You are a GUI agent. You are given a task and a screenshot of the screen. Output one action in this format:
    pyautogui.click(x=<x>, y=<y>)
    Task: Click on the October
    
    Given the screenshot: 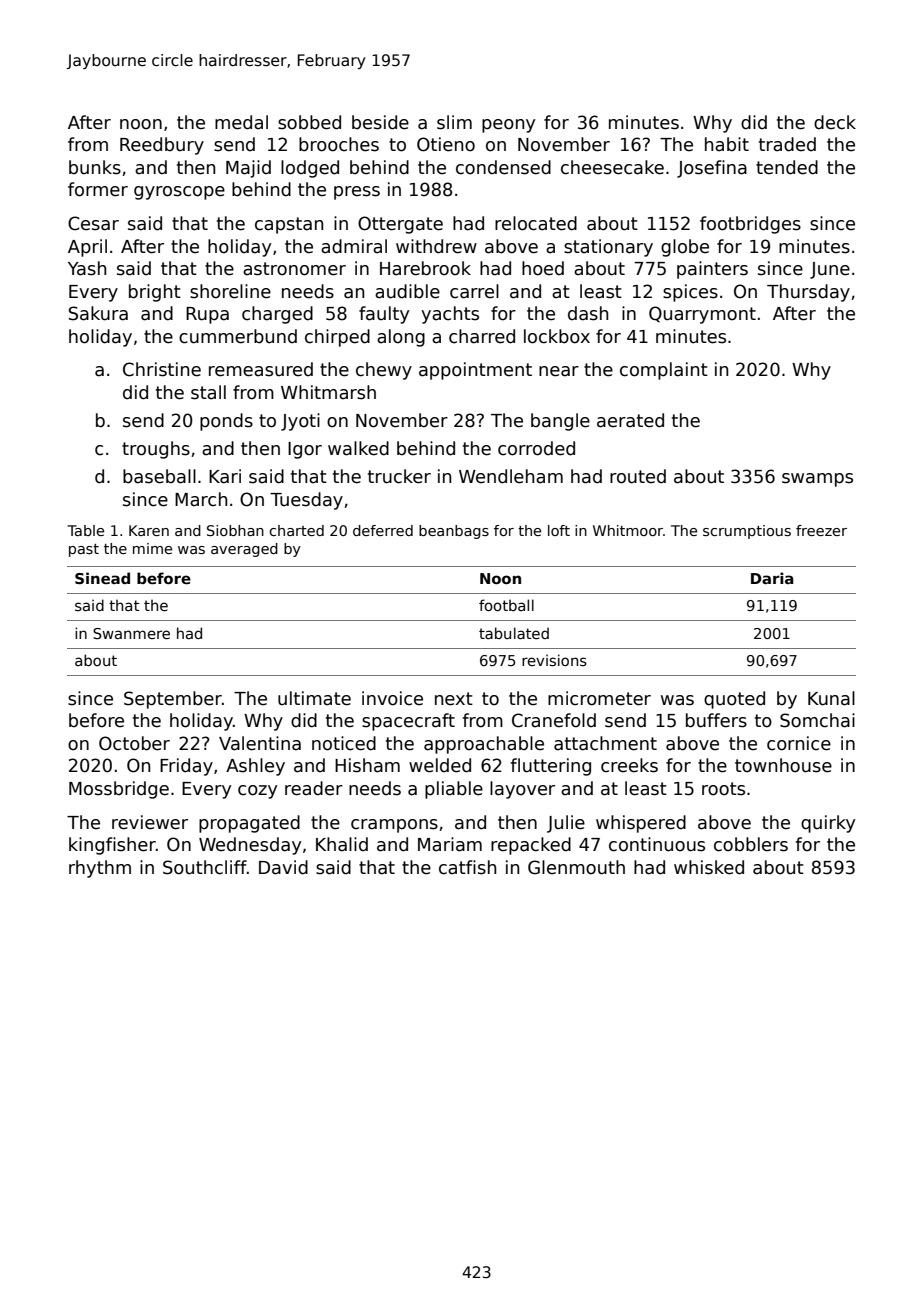 What is the action you would take?
    pyautogui.click(x=134, y=743)
